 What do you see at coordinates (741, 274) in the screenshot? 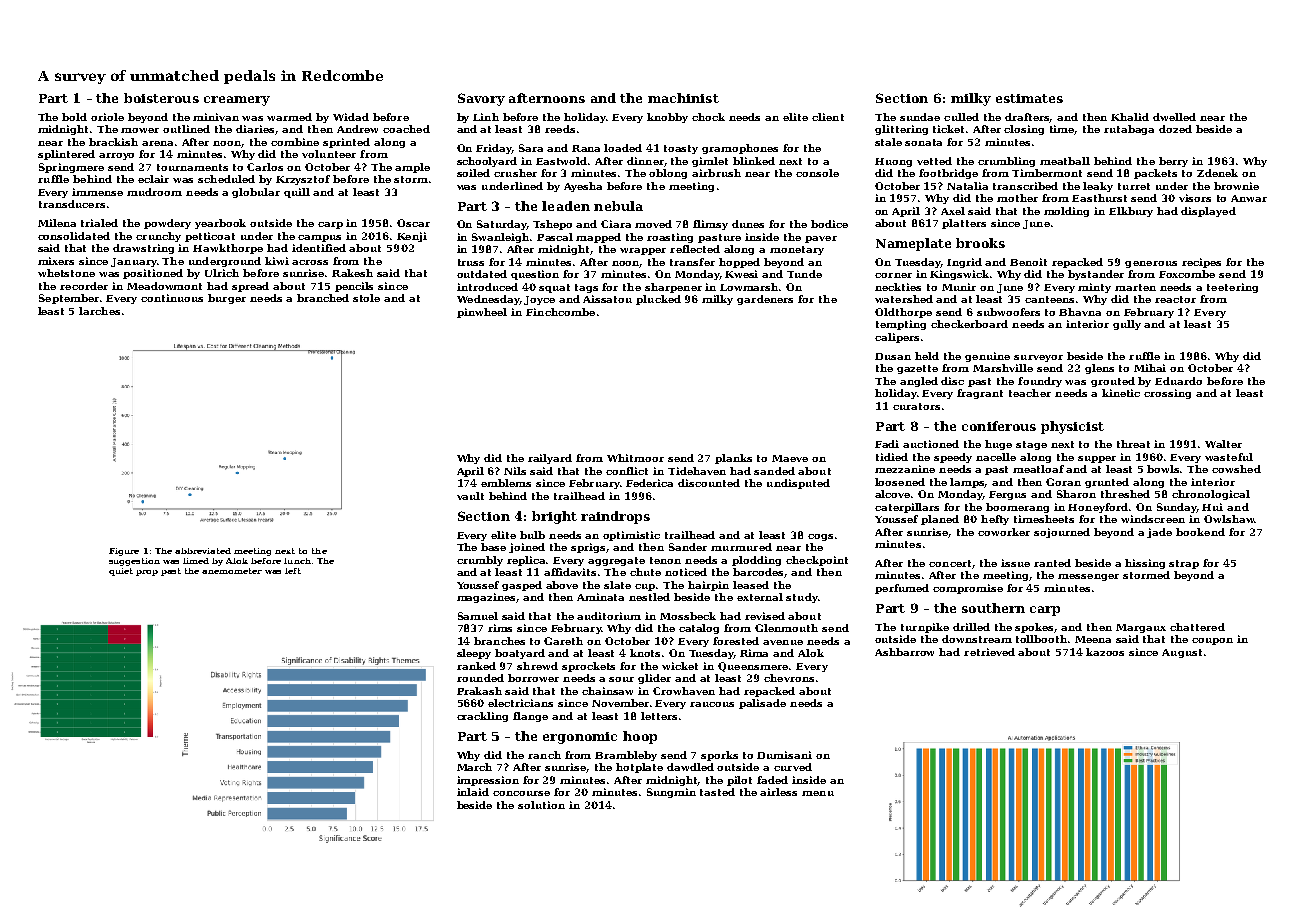
I see `Kwesi` at bounding box center [741, 274].
